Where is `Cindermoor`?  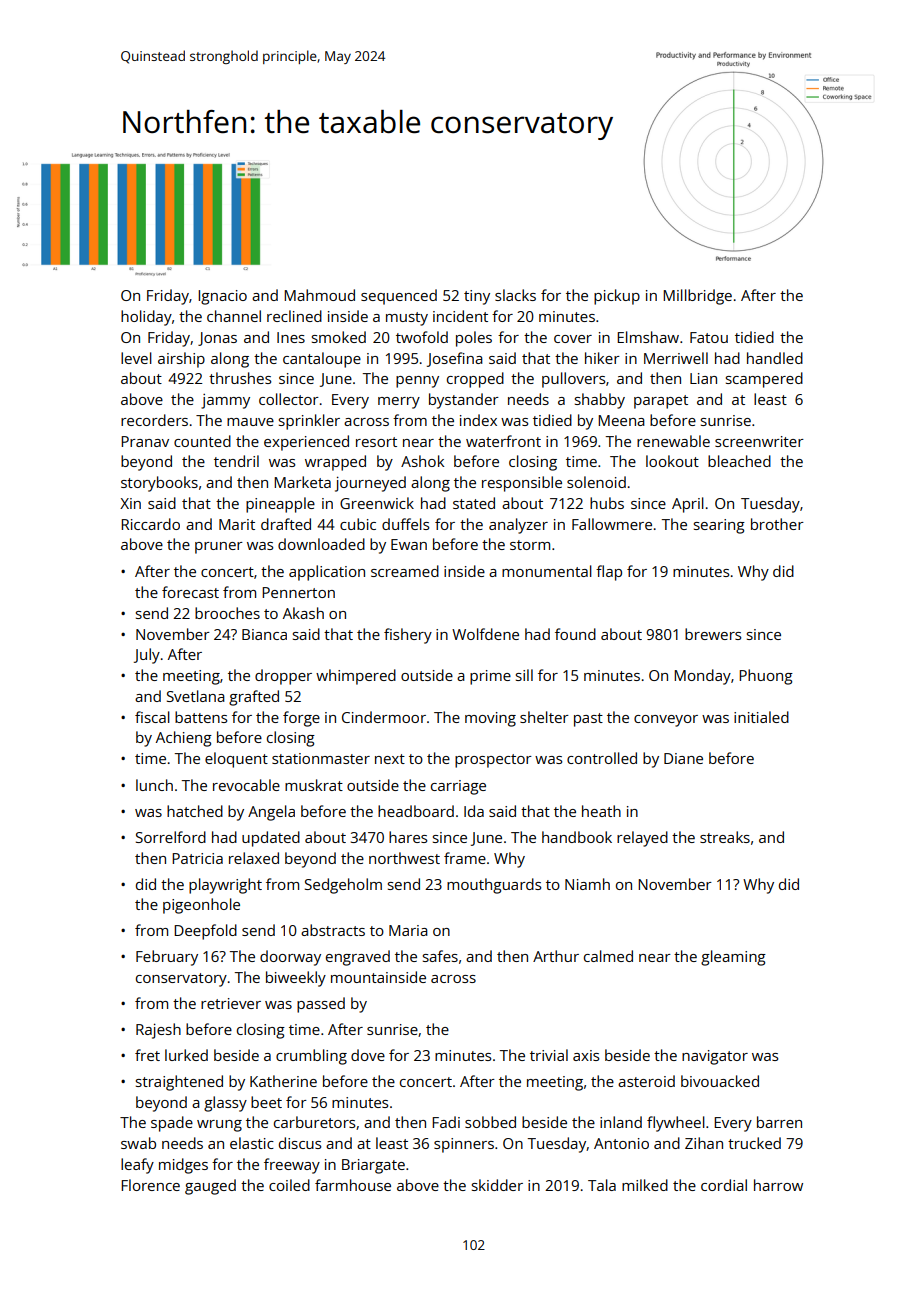
Cindermoor is located at coordinates (384, 717).
